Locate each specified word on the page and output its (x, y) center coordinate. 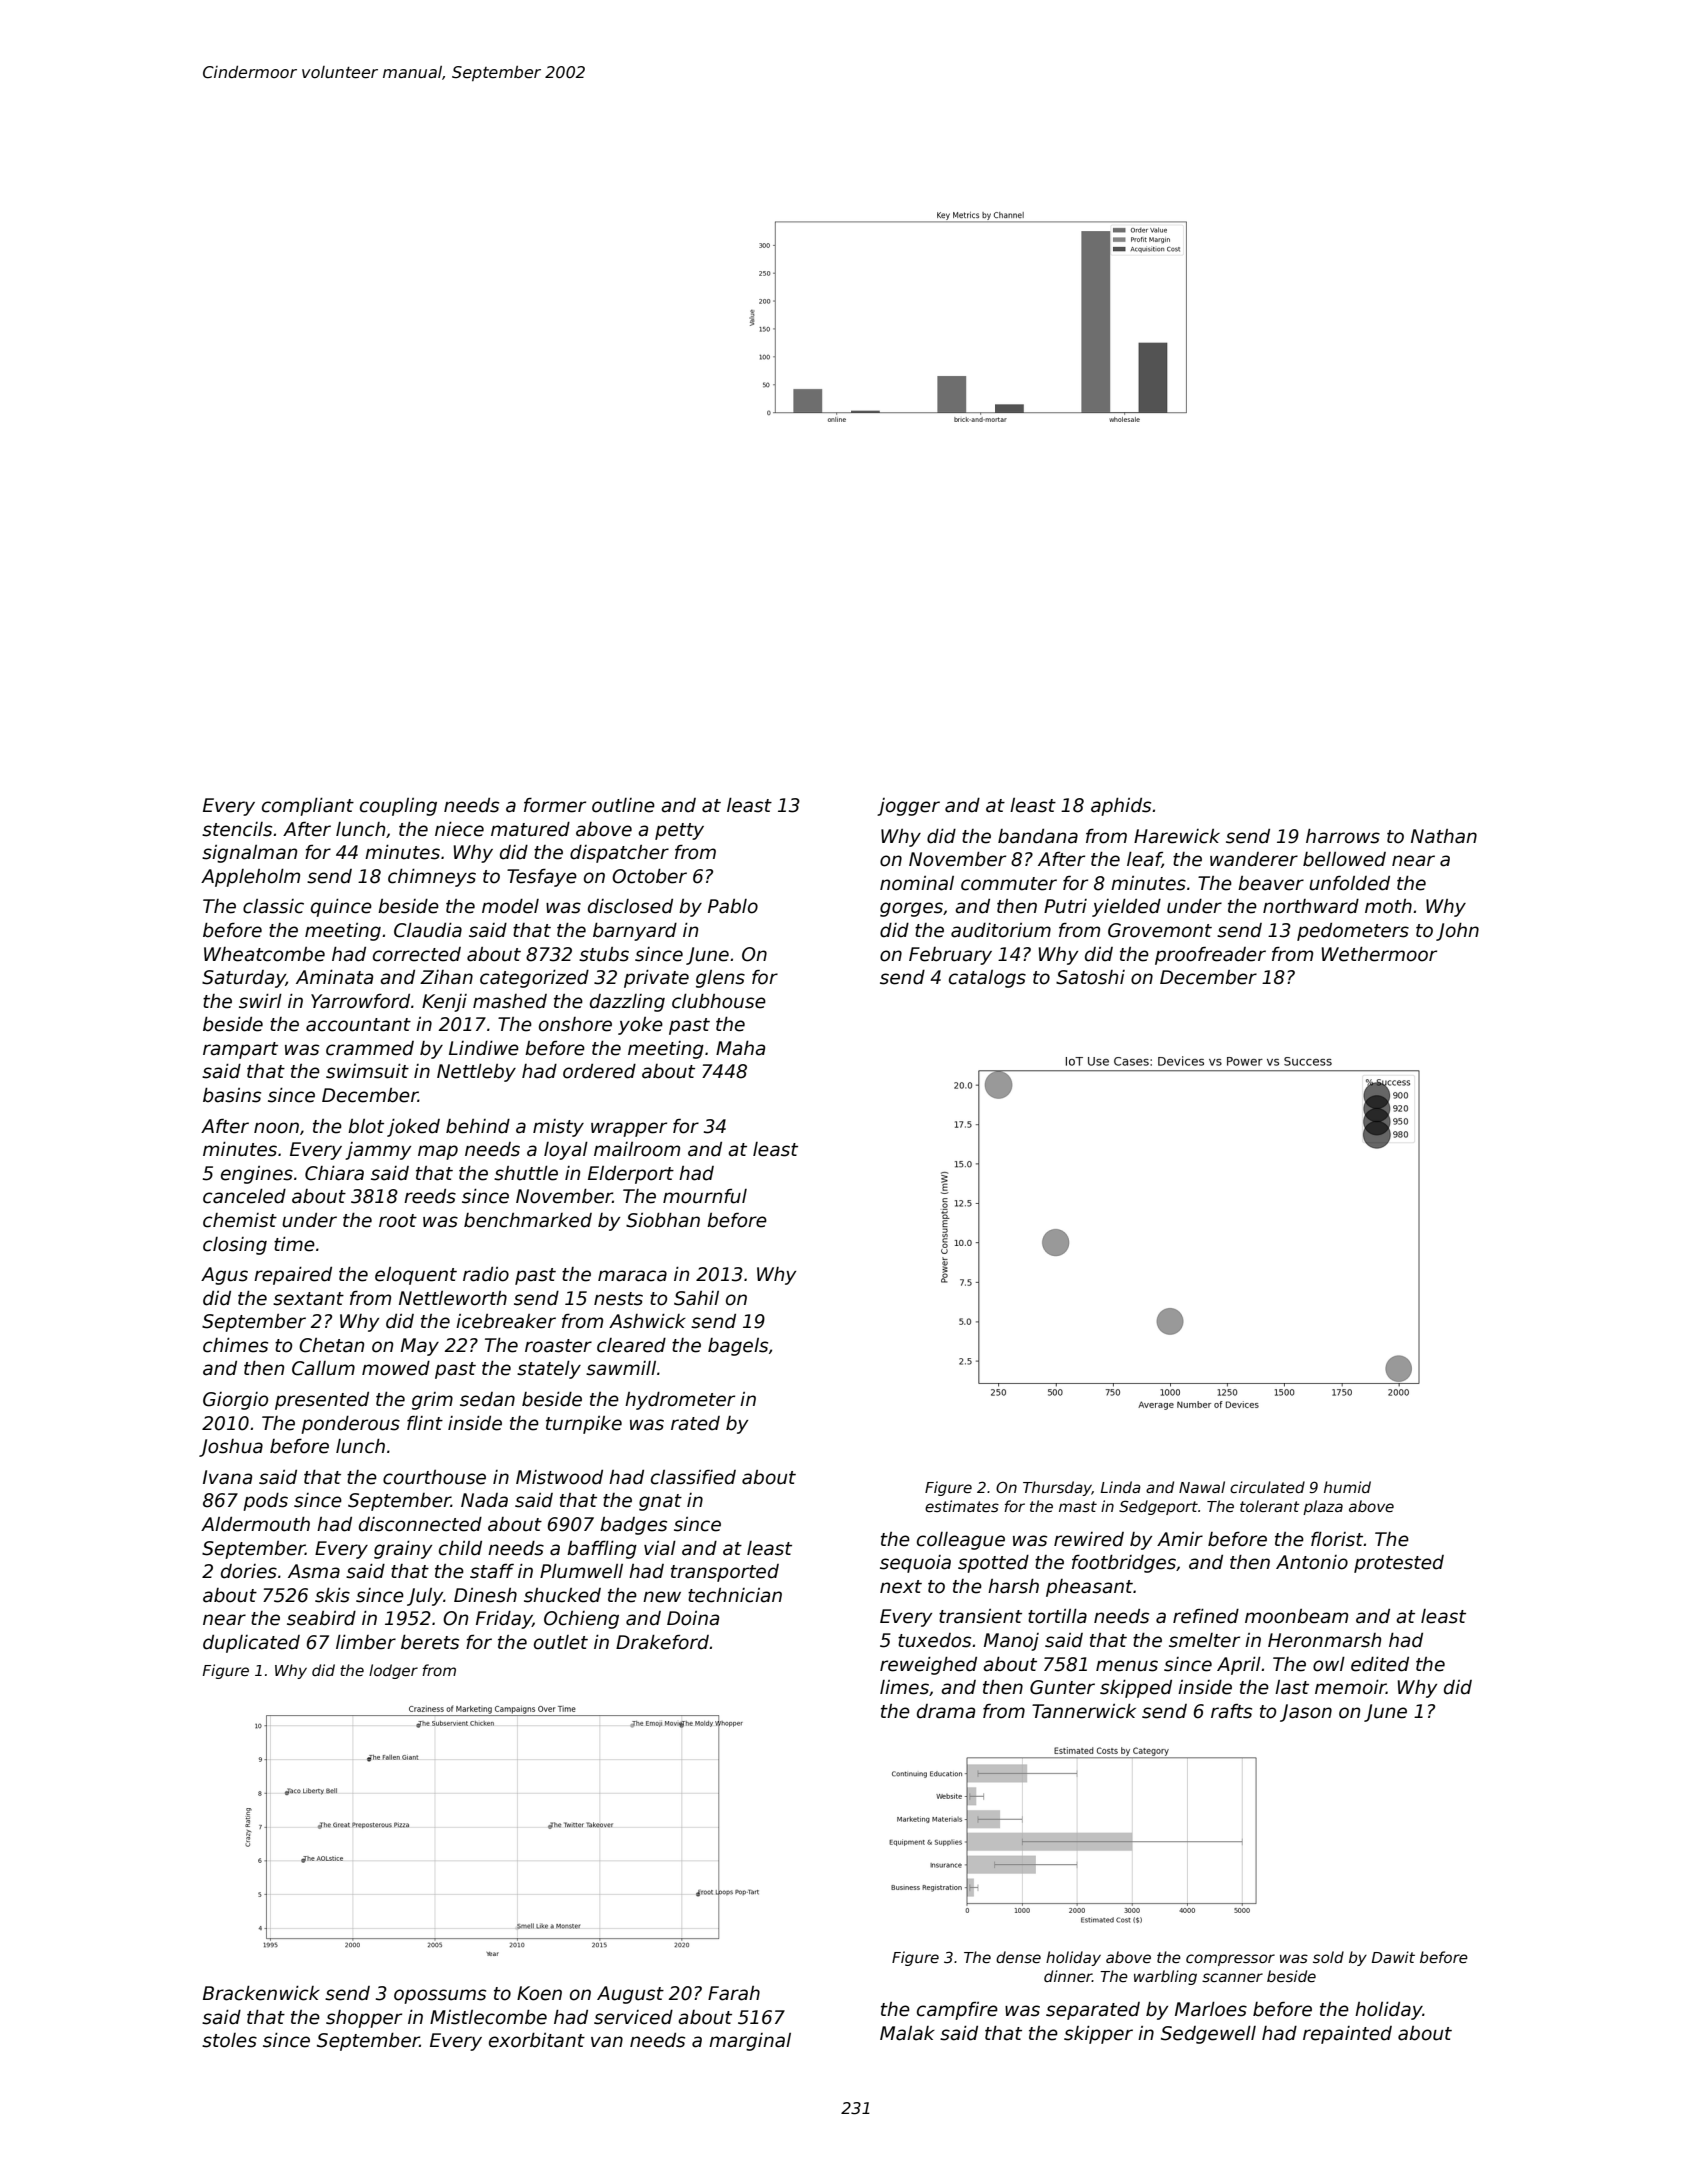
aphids (1121, 807)
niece (459, 829)
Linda (1120, 1487)
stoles (229, 2040)
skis (332, 1595)
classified (693, 1477)
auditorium (1001, 930)
